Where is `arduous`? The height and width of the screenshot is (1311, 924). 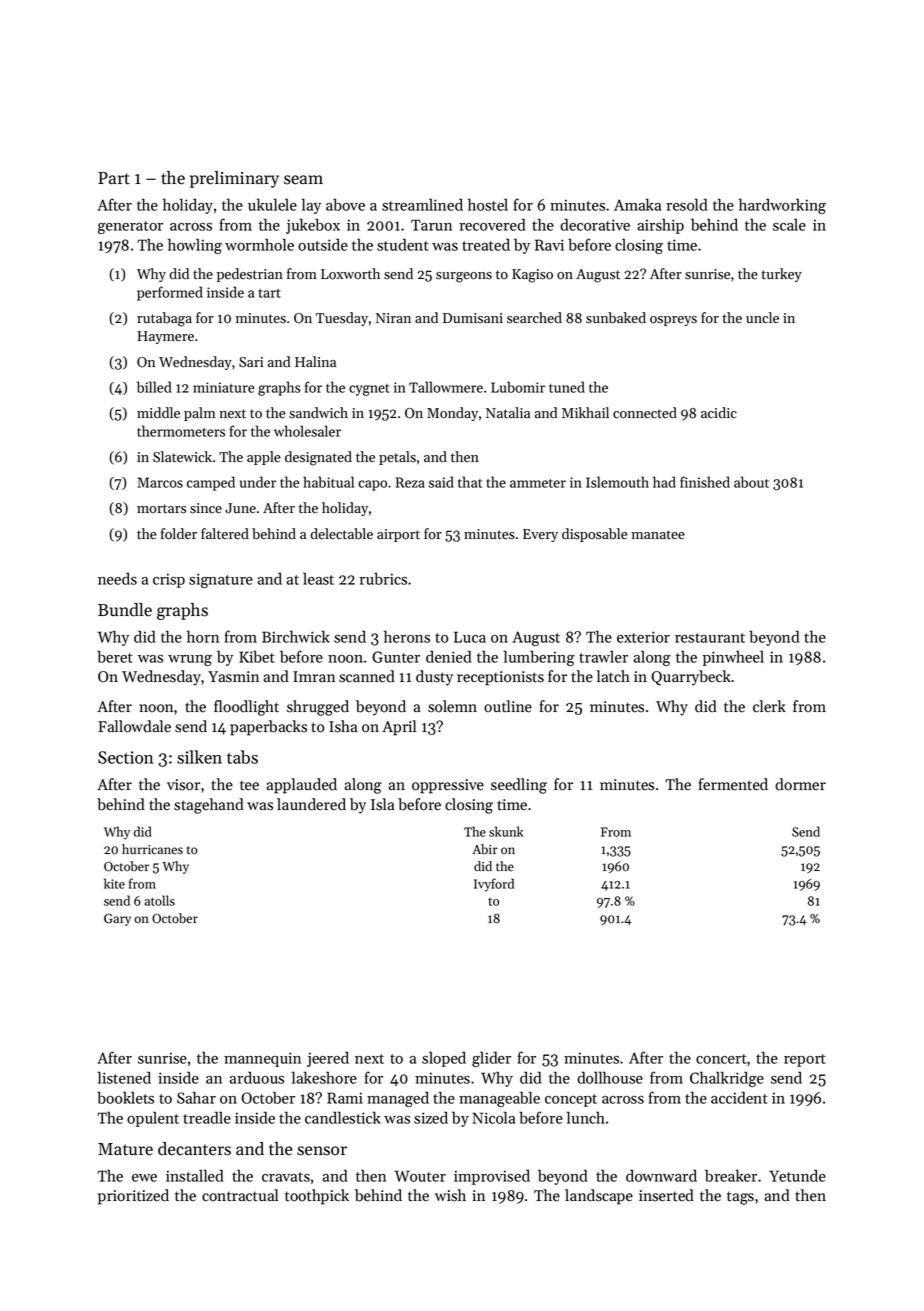
arduous is located at coordinates (256, 1077).
